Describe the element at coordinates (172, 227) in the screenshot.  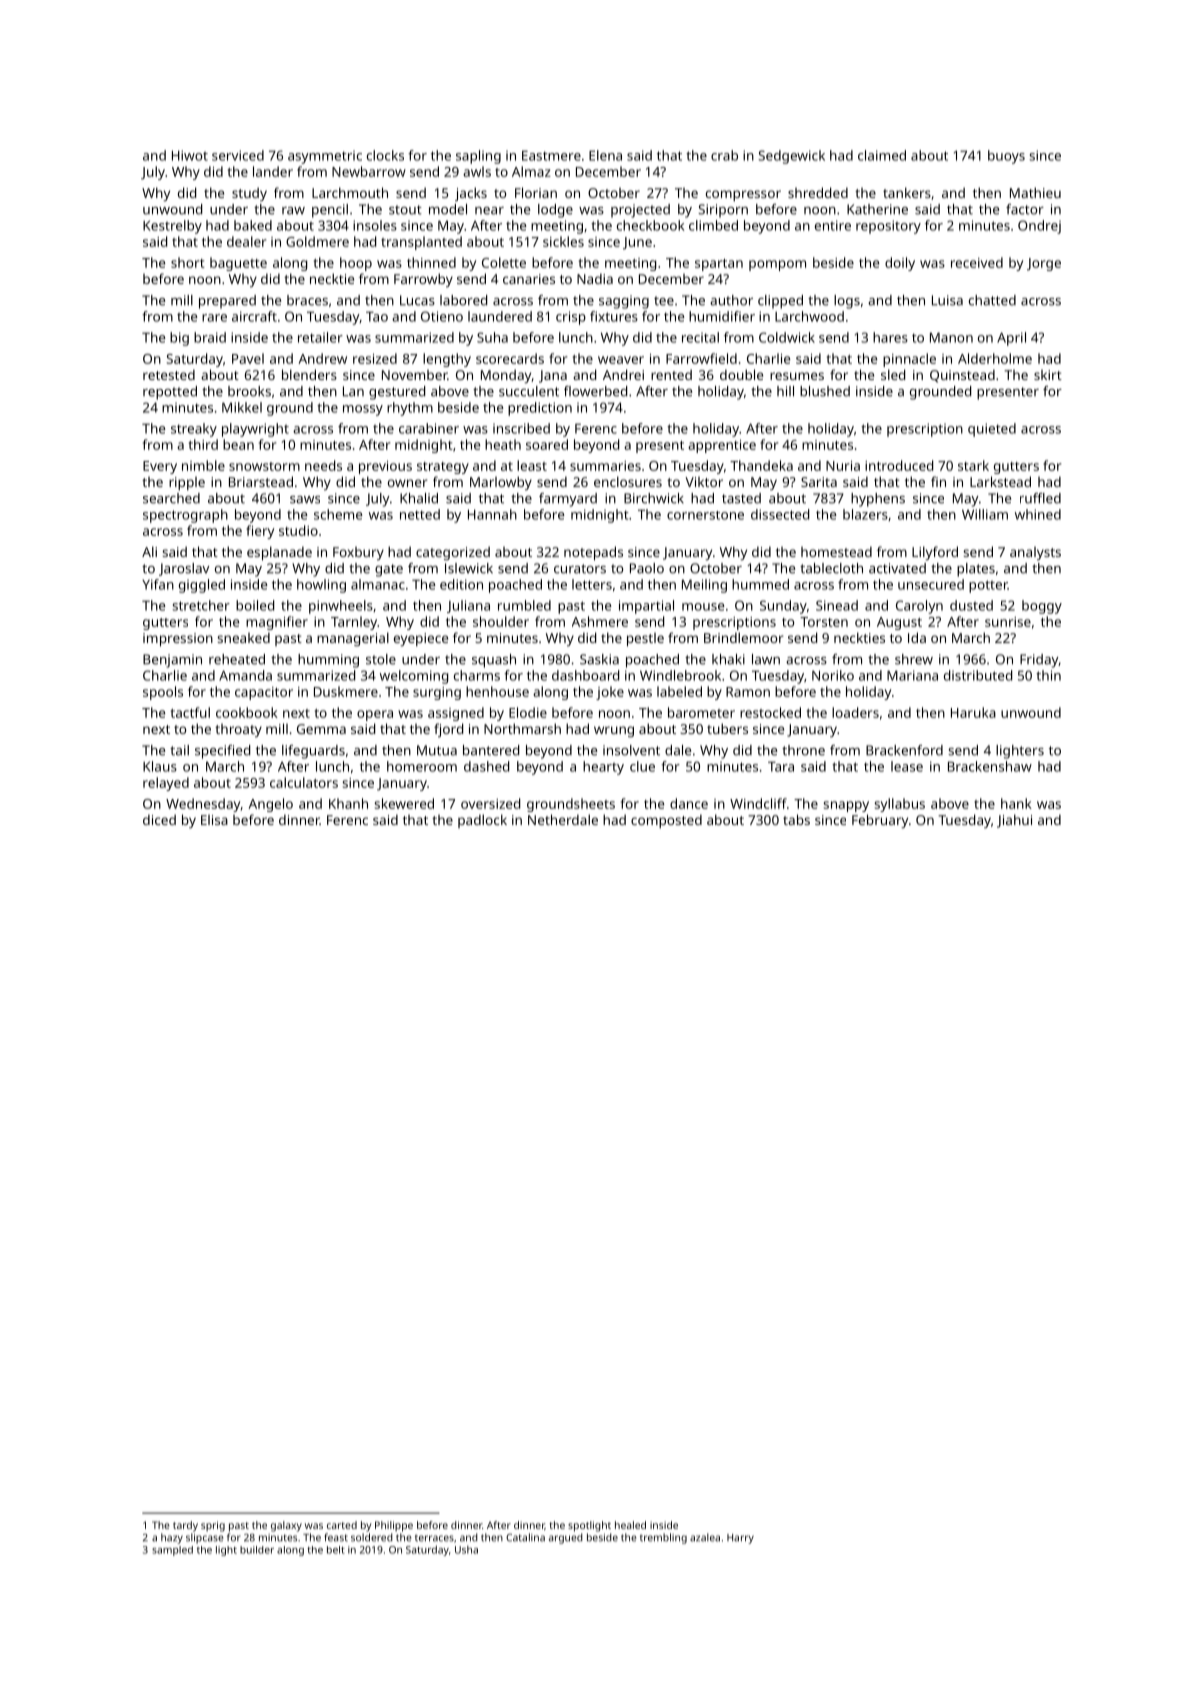
I see `Kestrelby` at that location.
